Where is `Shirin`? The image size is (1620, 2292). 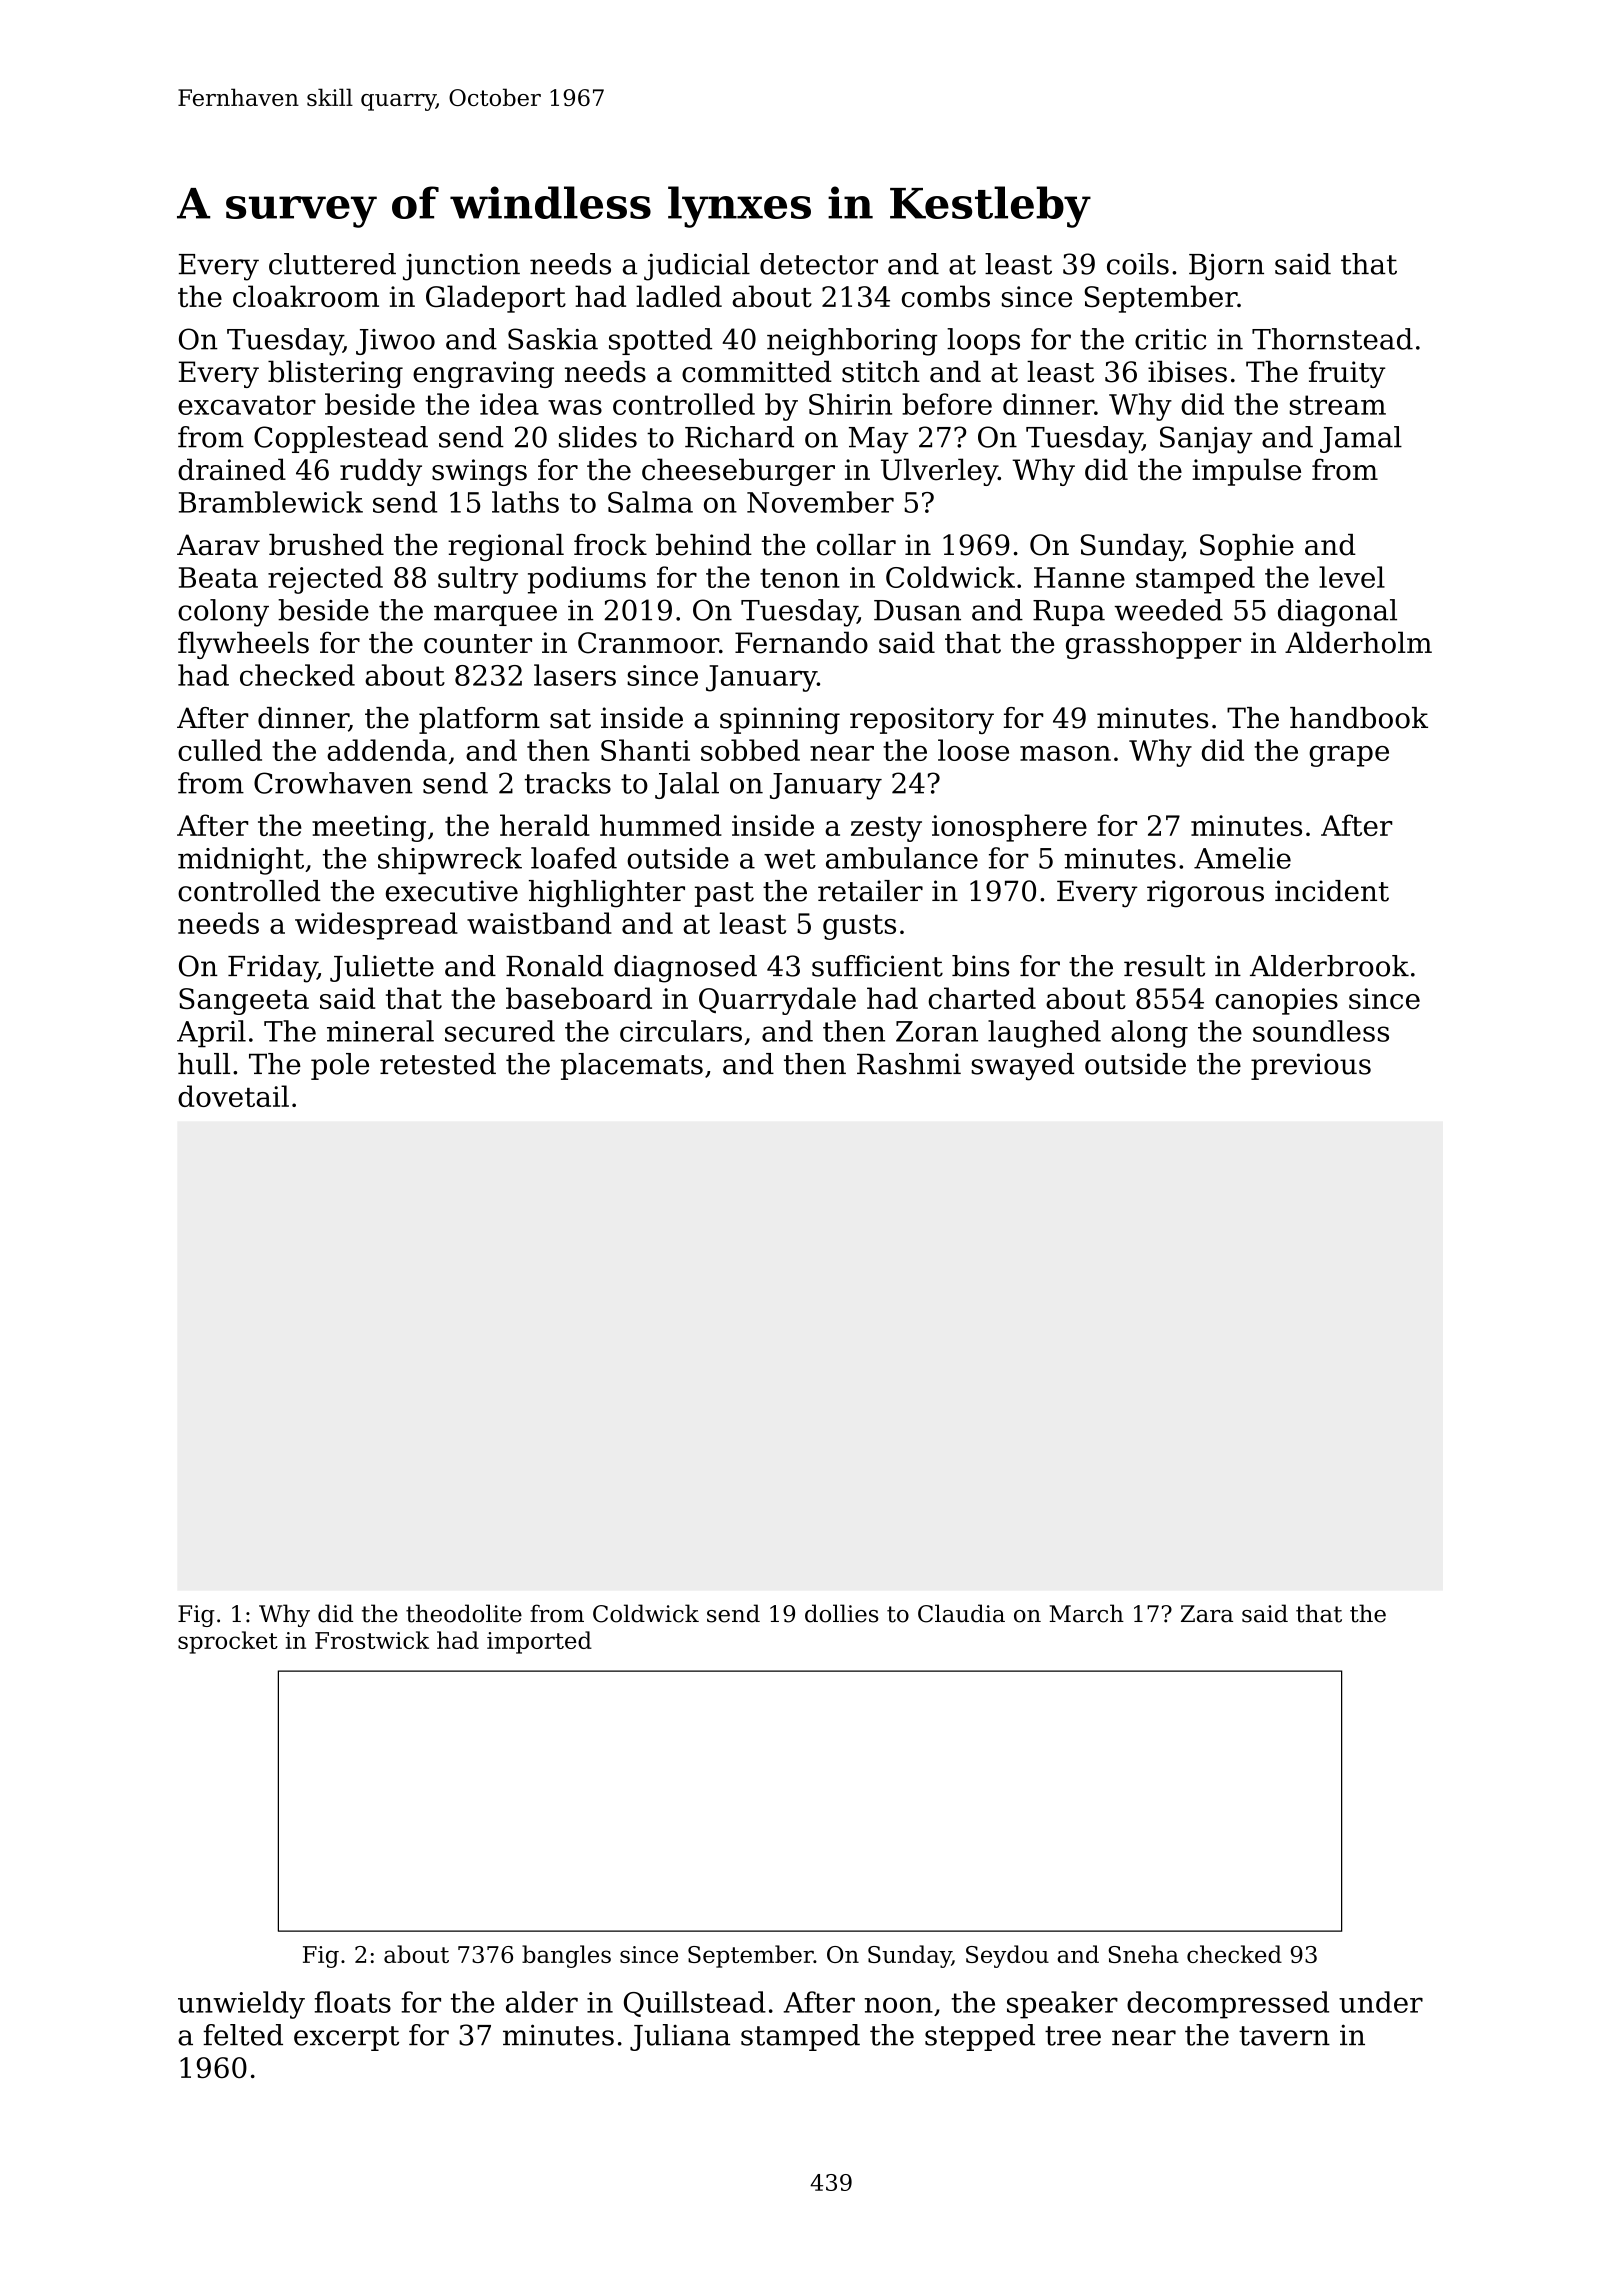
Shirin is located at coordinates (850, 404).
